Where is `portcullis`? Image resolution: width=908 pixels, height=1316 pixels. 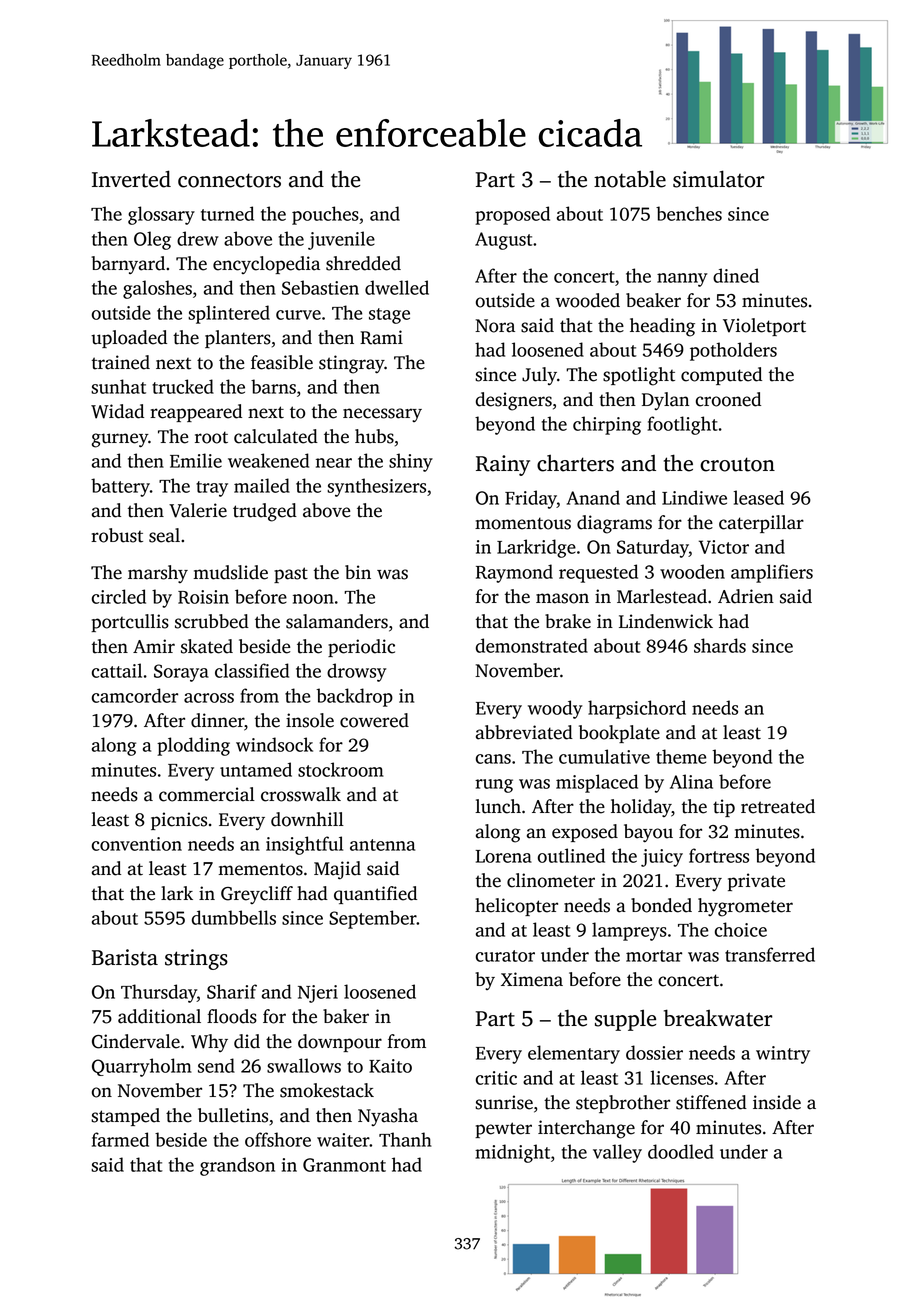 portcullis is located at coordinates (130, 623).
